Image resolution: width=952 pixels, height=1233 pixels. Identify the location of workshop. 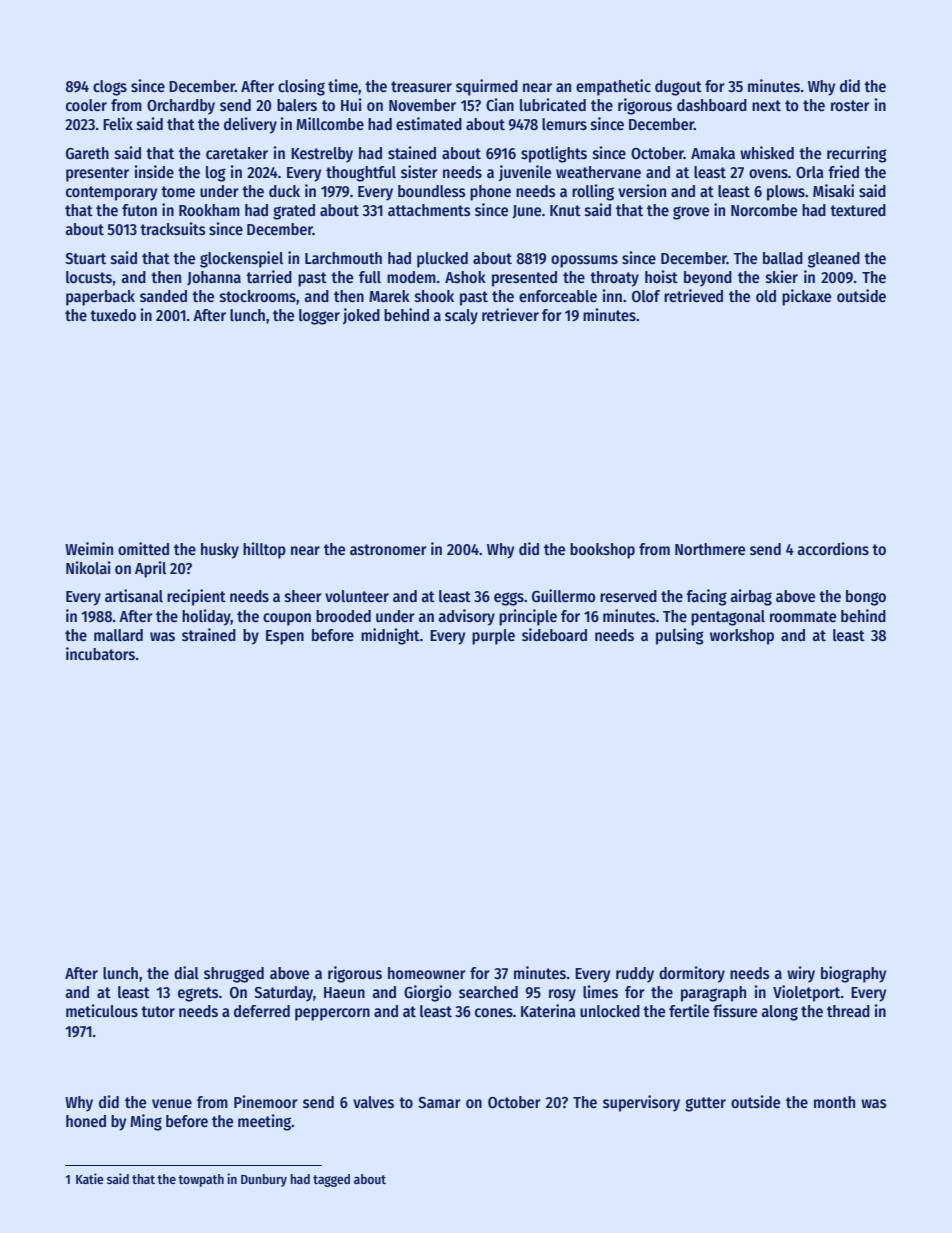
(742, 637).
